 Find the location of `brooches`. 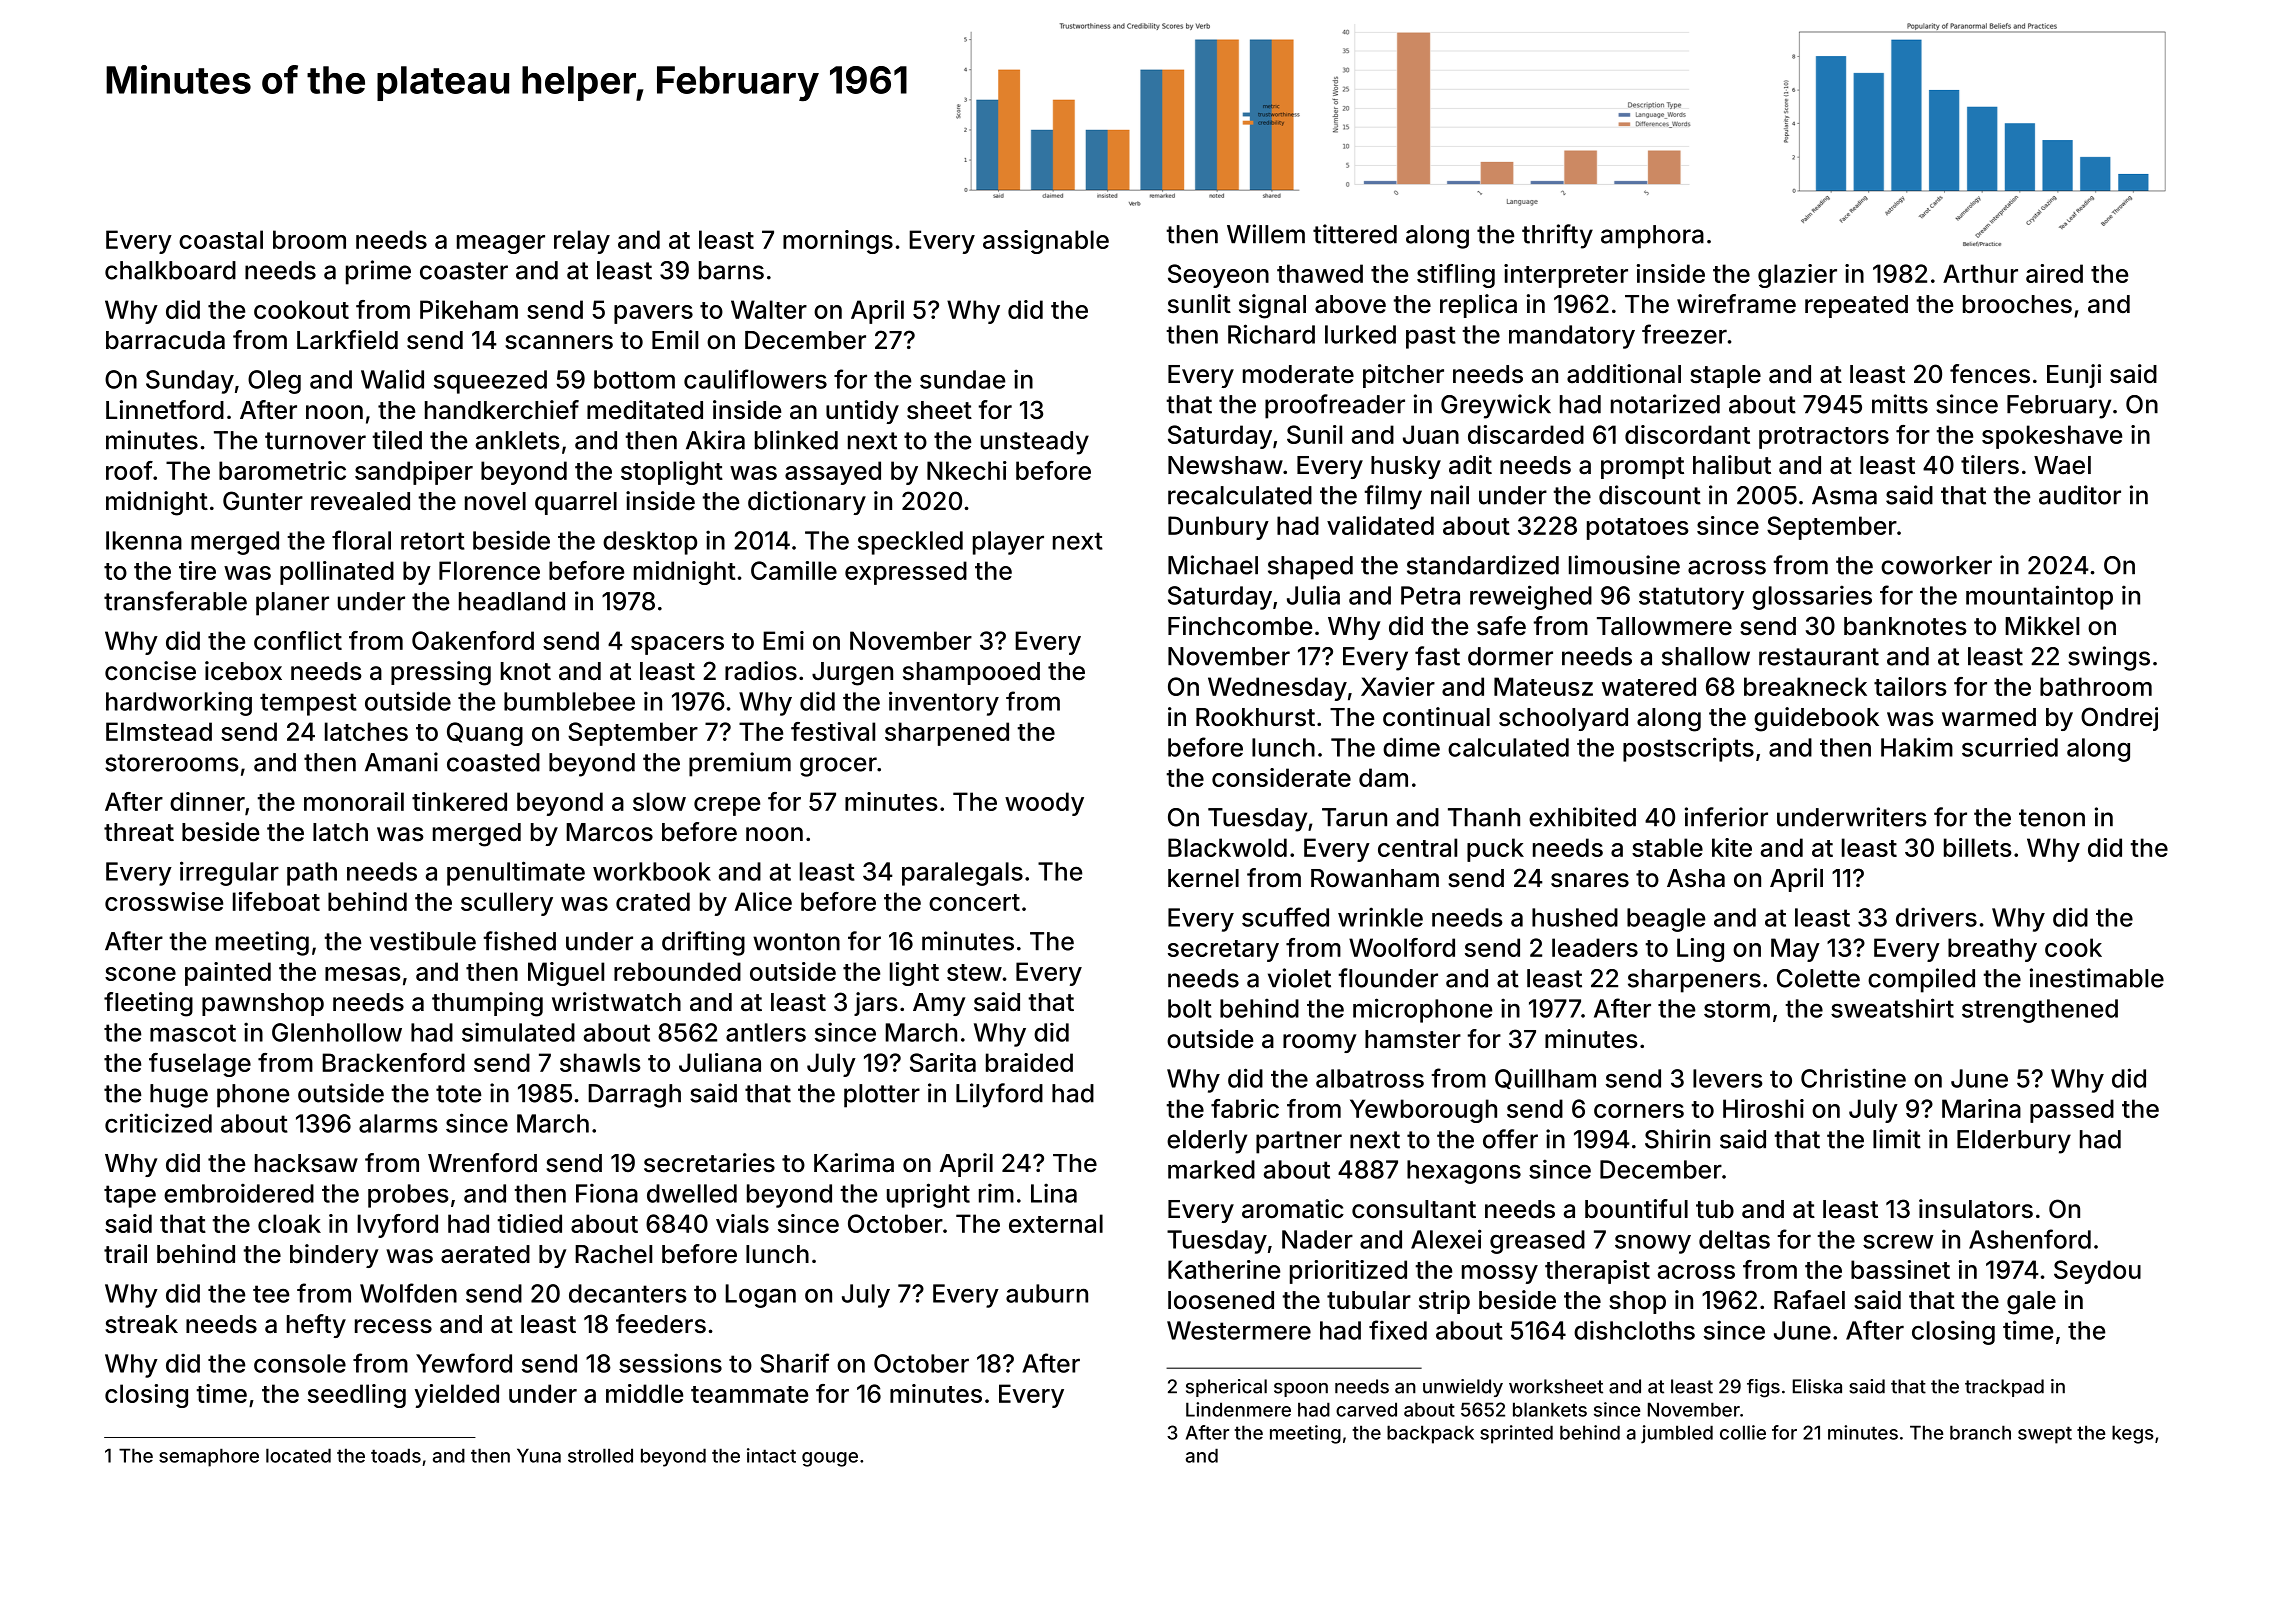

brooches is located at coordinates (2017, 304).
